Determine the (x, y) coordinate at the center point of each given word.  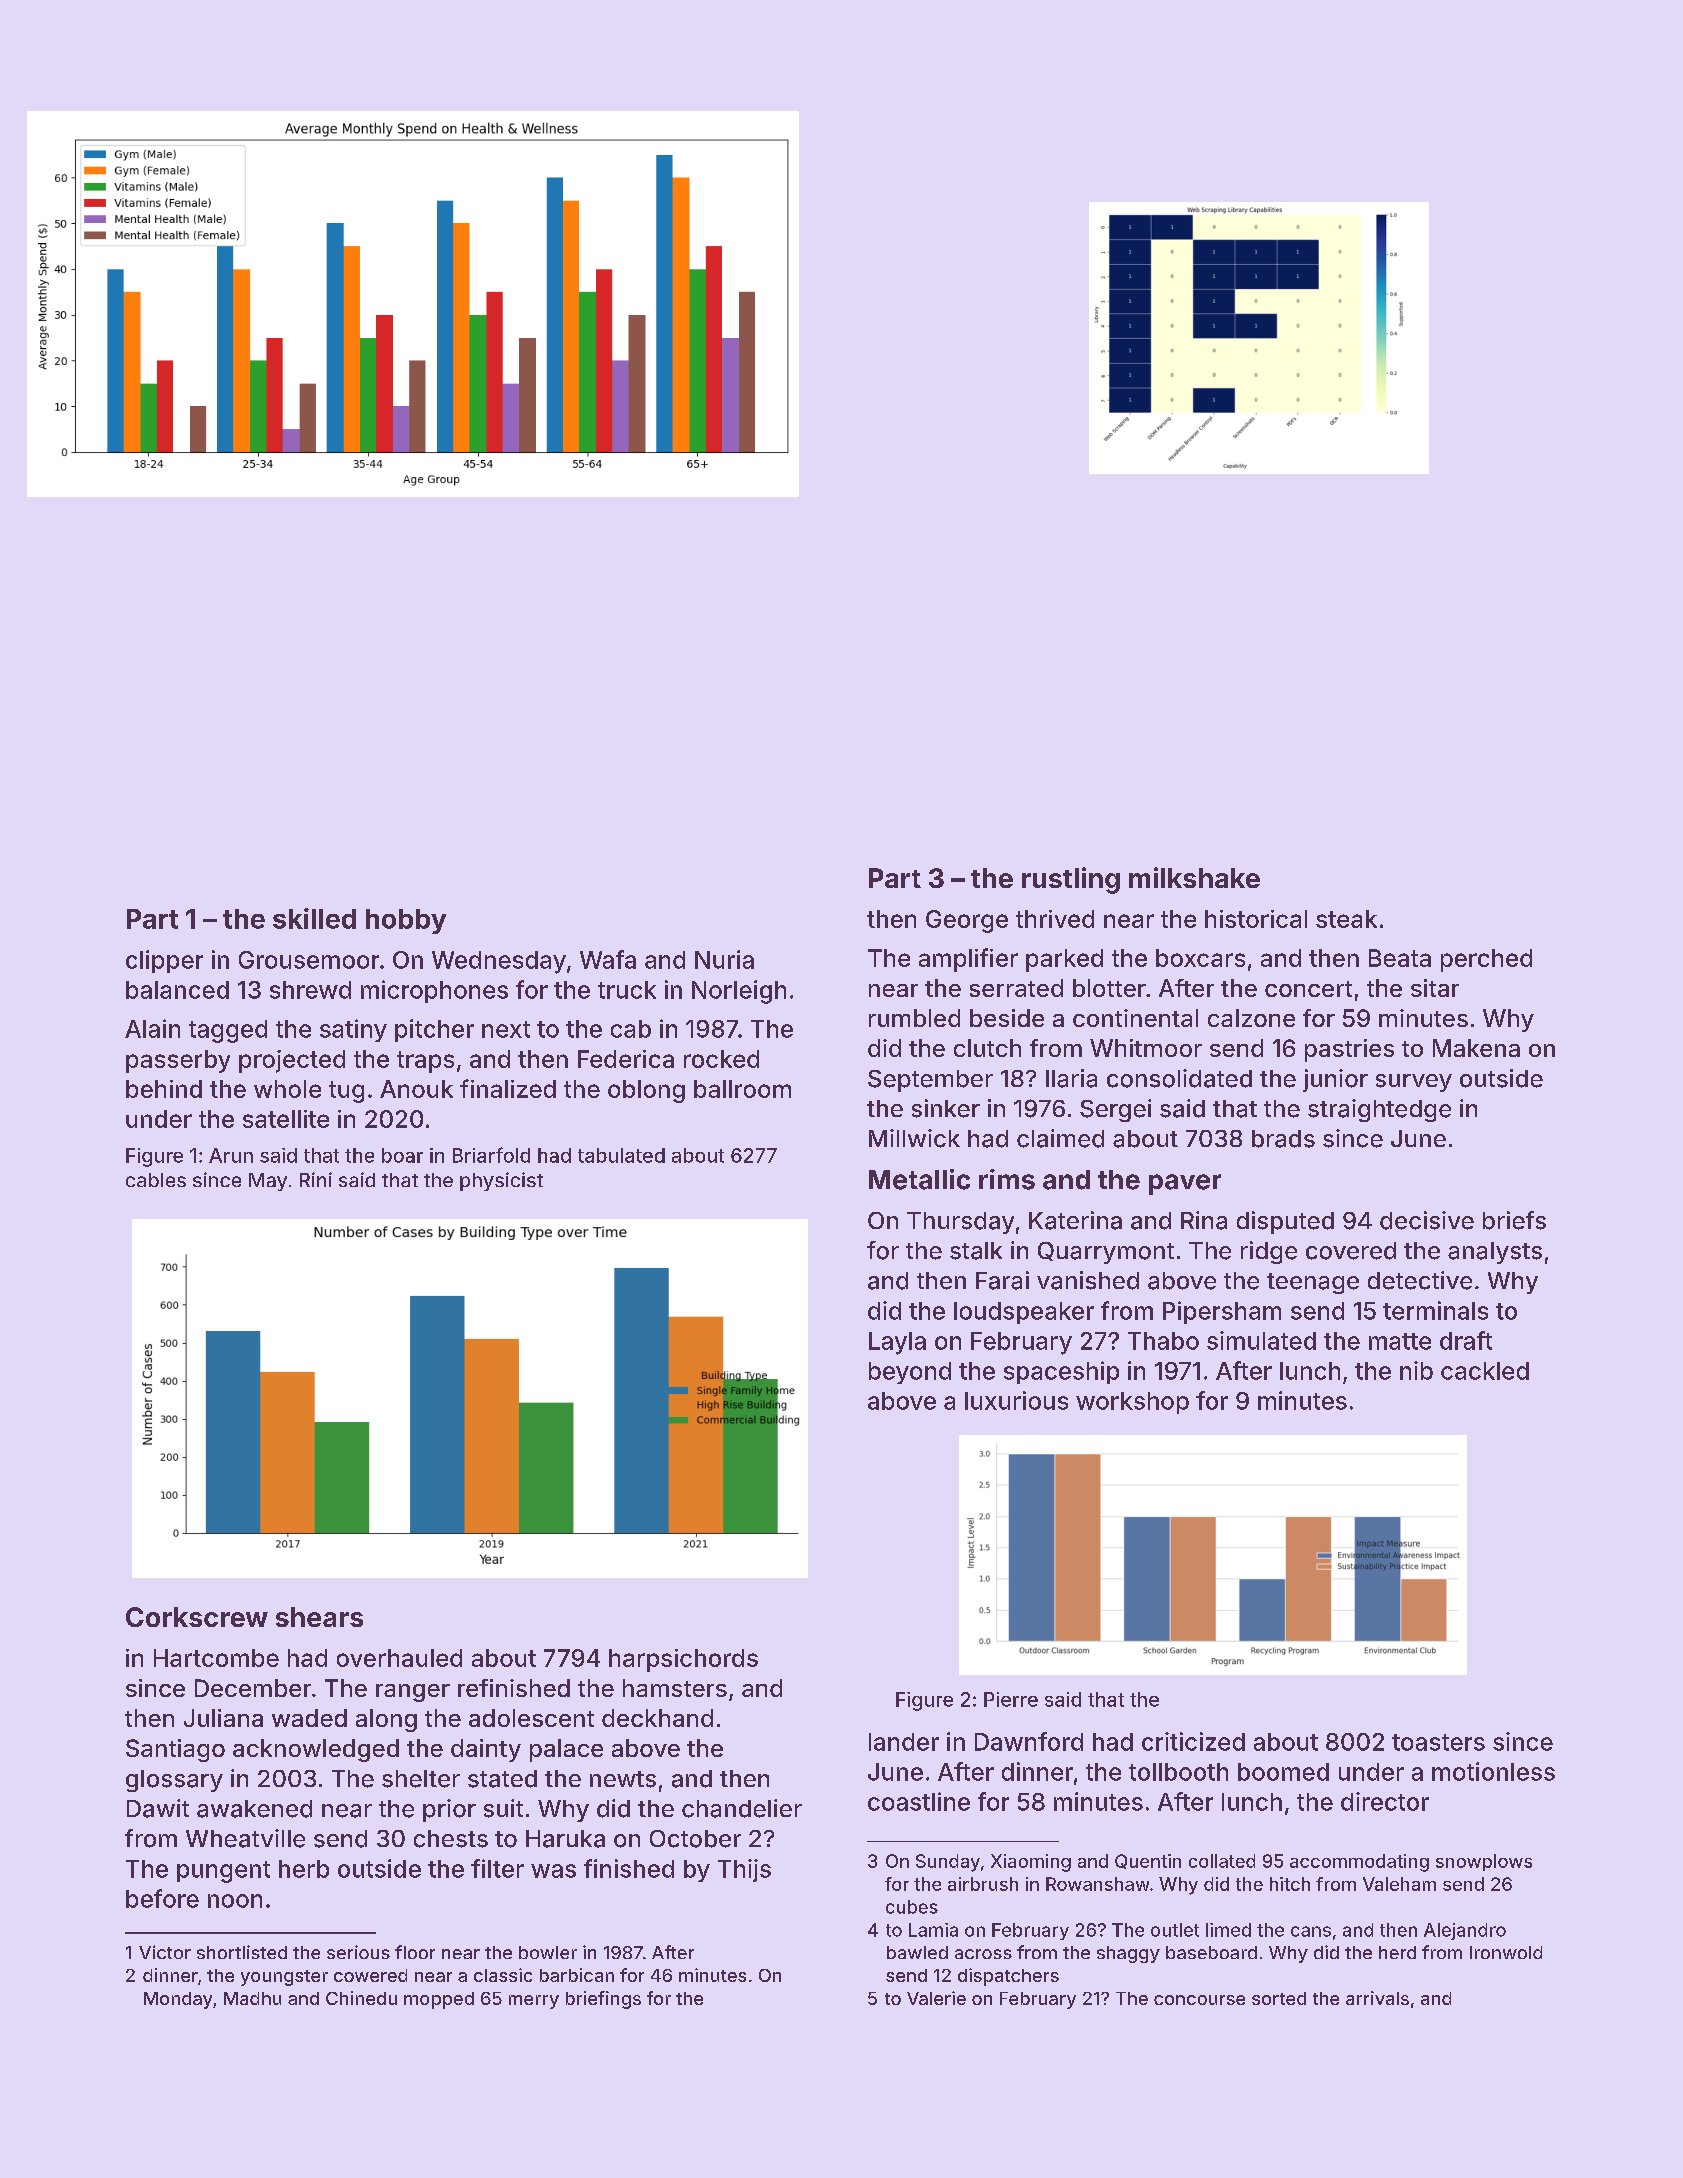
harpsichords (683, 1660)
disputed (1285, 1222)
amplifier (968, 960)
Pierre (1011, 1699)
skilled (314, 918)
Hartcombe (216, 1658)
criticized (1193, 1741)
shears (319, 1617)
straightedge (1379, 1110)
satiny (353, 1030)
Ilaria (1071, 1078)
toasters (1438, 1742)
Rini (316, 1179)
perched (1486, 960)
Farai (1002, 1280)
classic (503, 1975)
